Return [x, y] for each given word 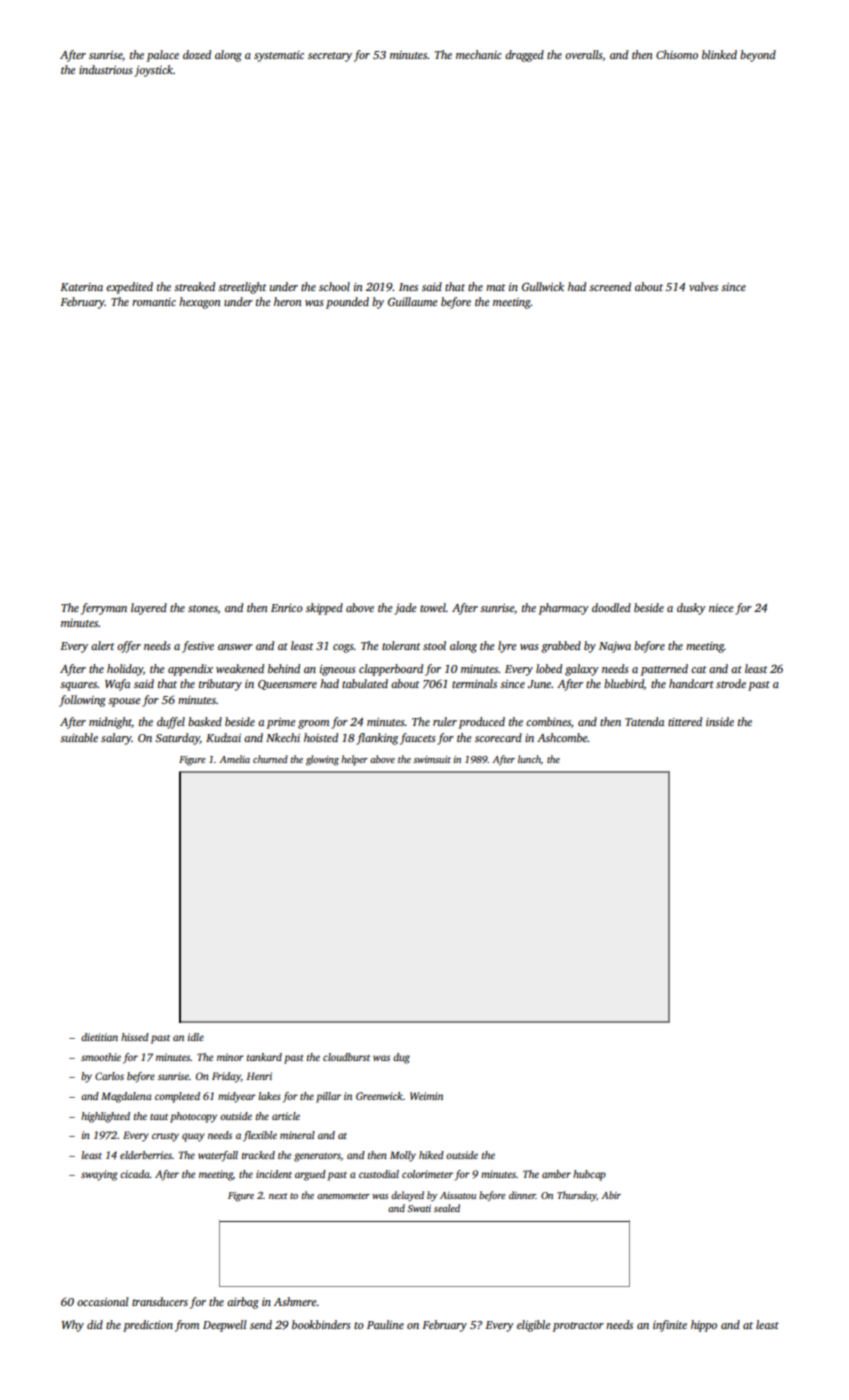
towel [433, 607]
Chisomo [677, 54]
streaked [194, 286]
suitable [79, 737]
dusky [691, 609]
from [187, 1326]
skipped [324, 609]
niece [721, 608]
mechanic [479, 54]
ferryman [104, 609]
